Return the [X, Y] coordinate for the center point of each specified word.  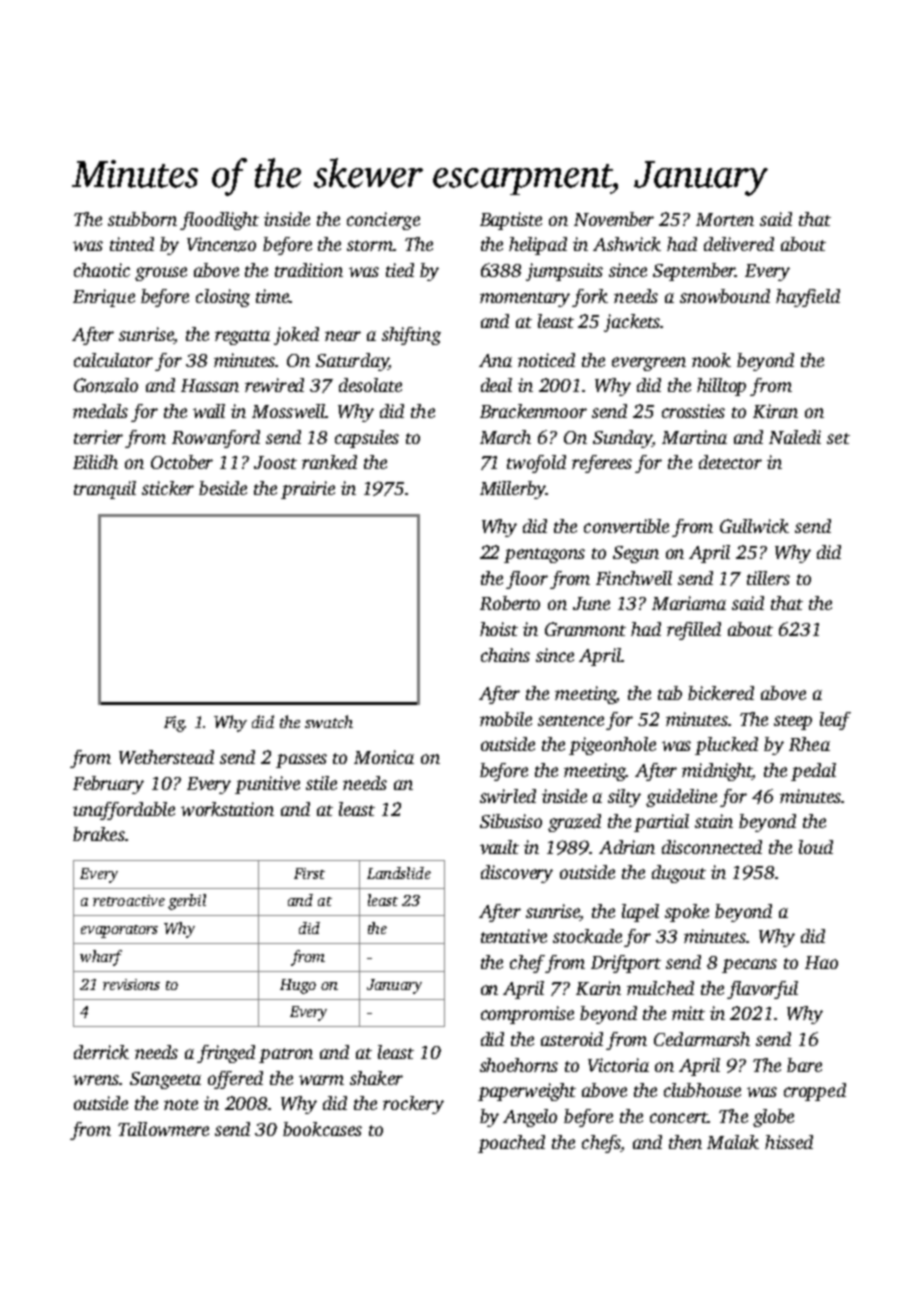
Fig [175, 724]
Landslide [399, 873]
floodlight [219, 221]
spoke [687, 913]
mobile [506, 719]
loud [816, 847]
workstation [227, 809]
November [614, 219]
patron [286, 1055]
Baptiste [511, 221]
